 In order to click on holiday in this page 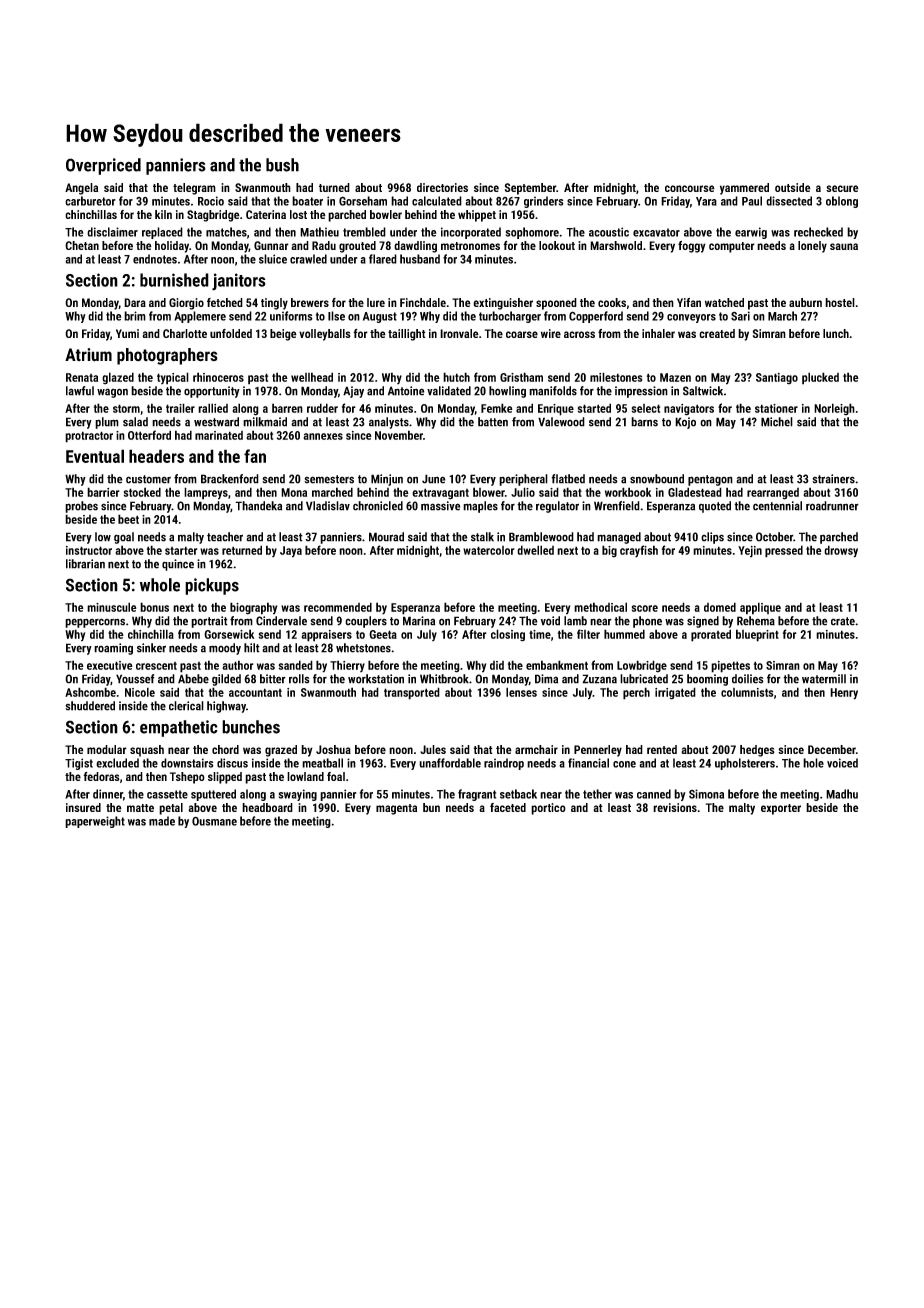, I will do `click(172, 247)`.
